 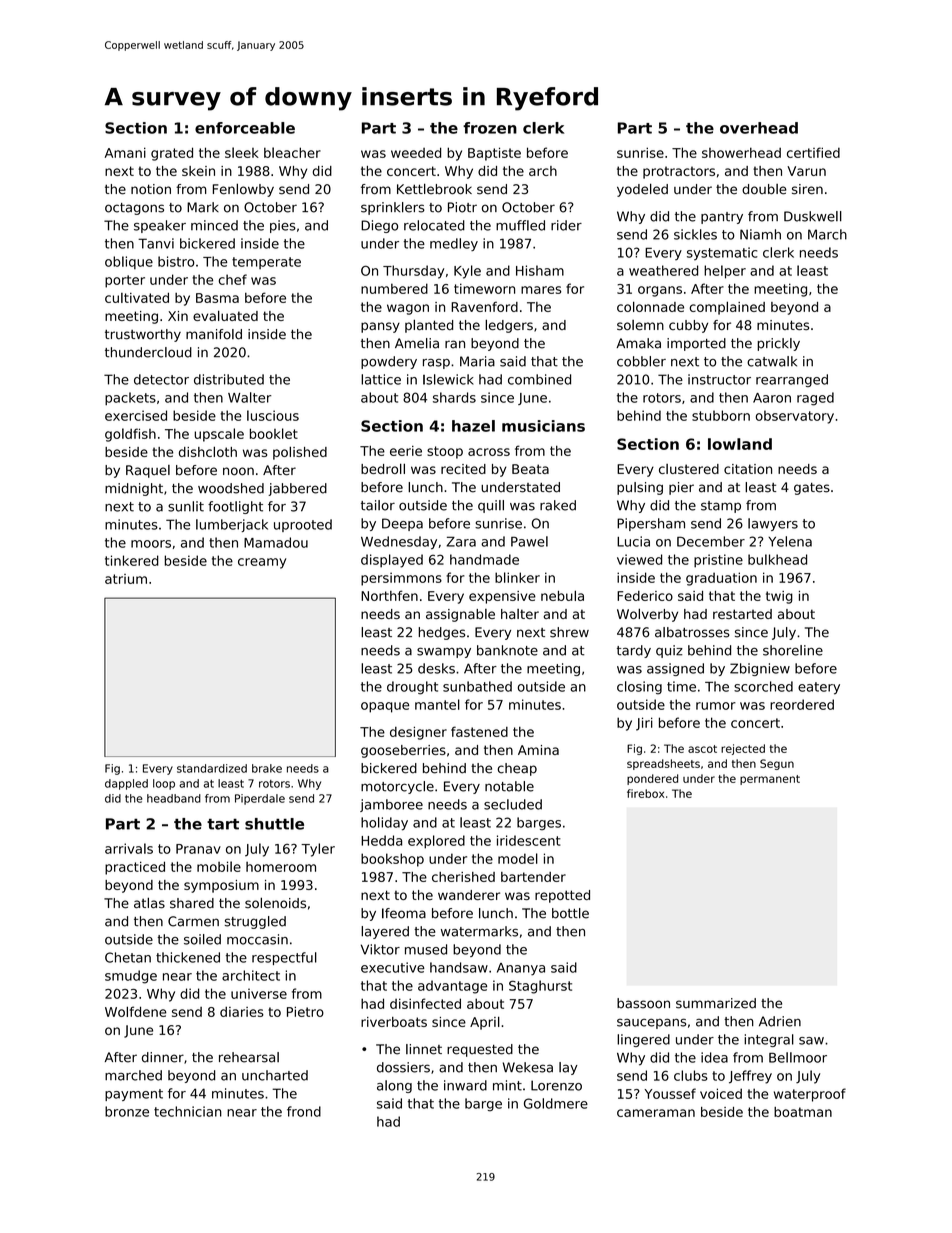 I want to click on permanent, so click(x=770, y=780).
